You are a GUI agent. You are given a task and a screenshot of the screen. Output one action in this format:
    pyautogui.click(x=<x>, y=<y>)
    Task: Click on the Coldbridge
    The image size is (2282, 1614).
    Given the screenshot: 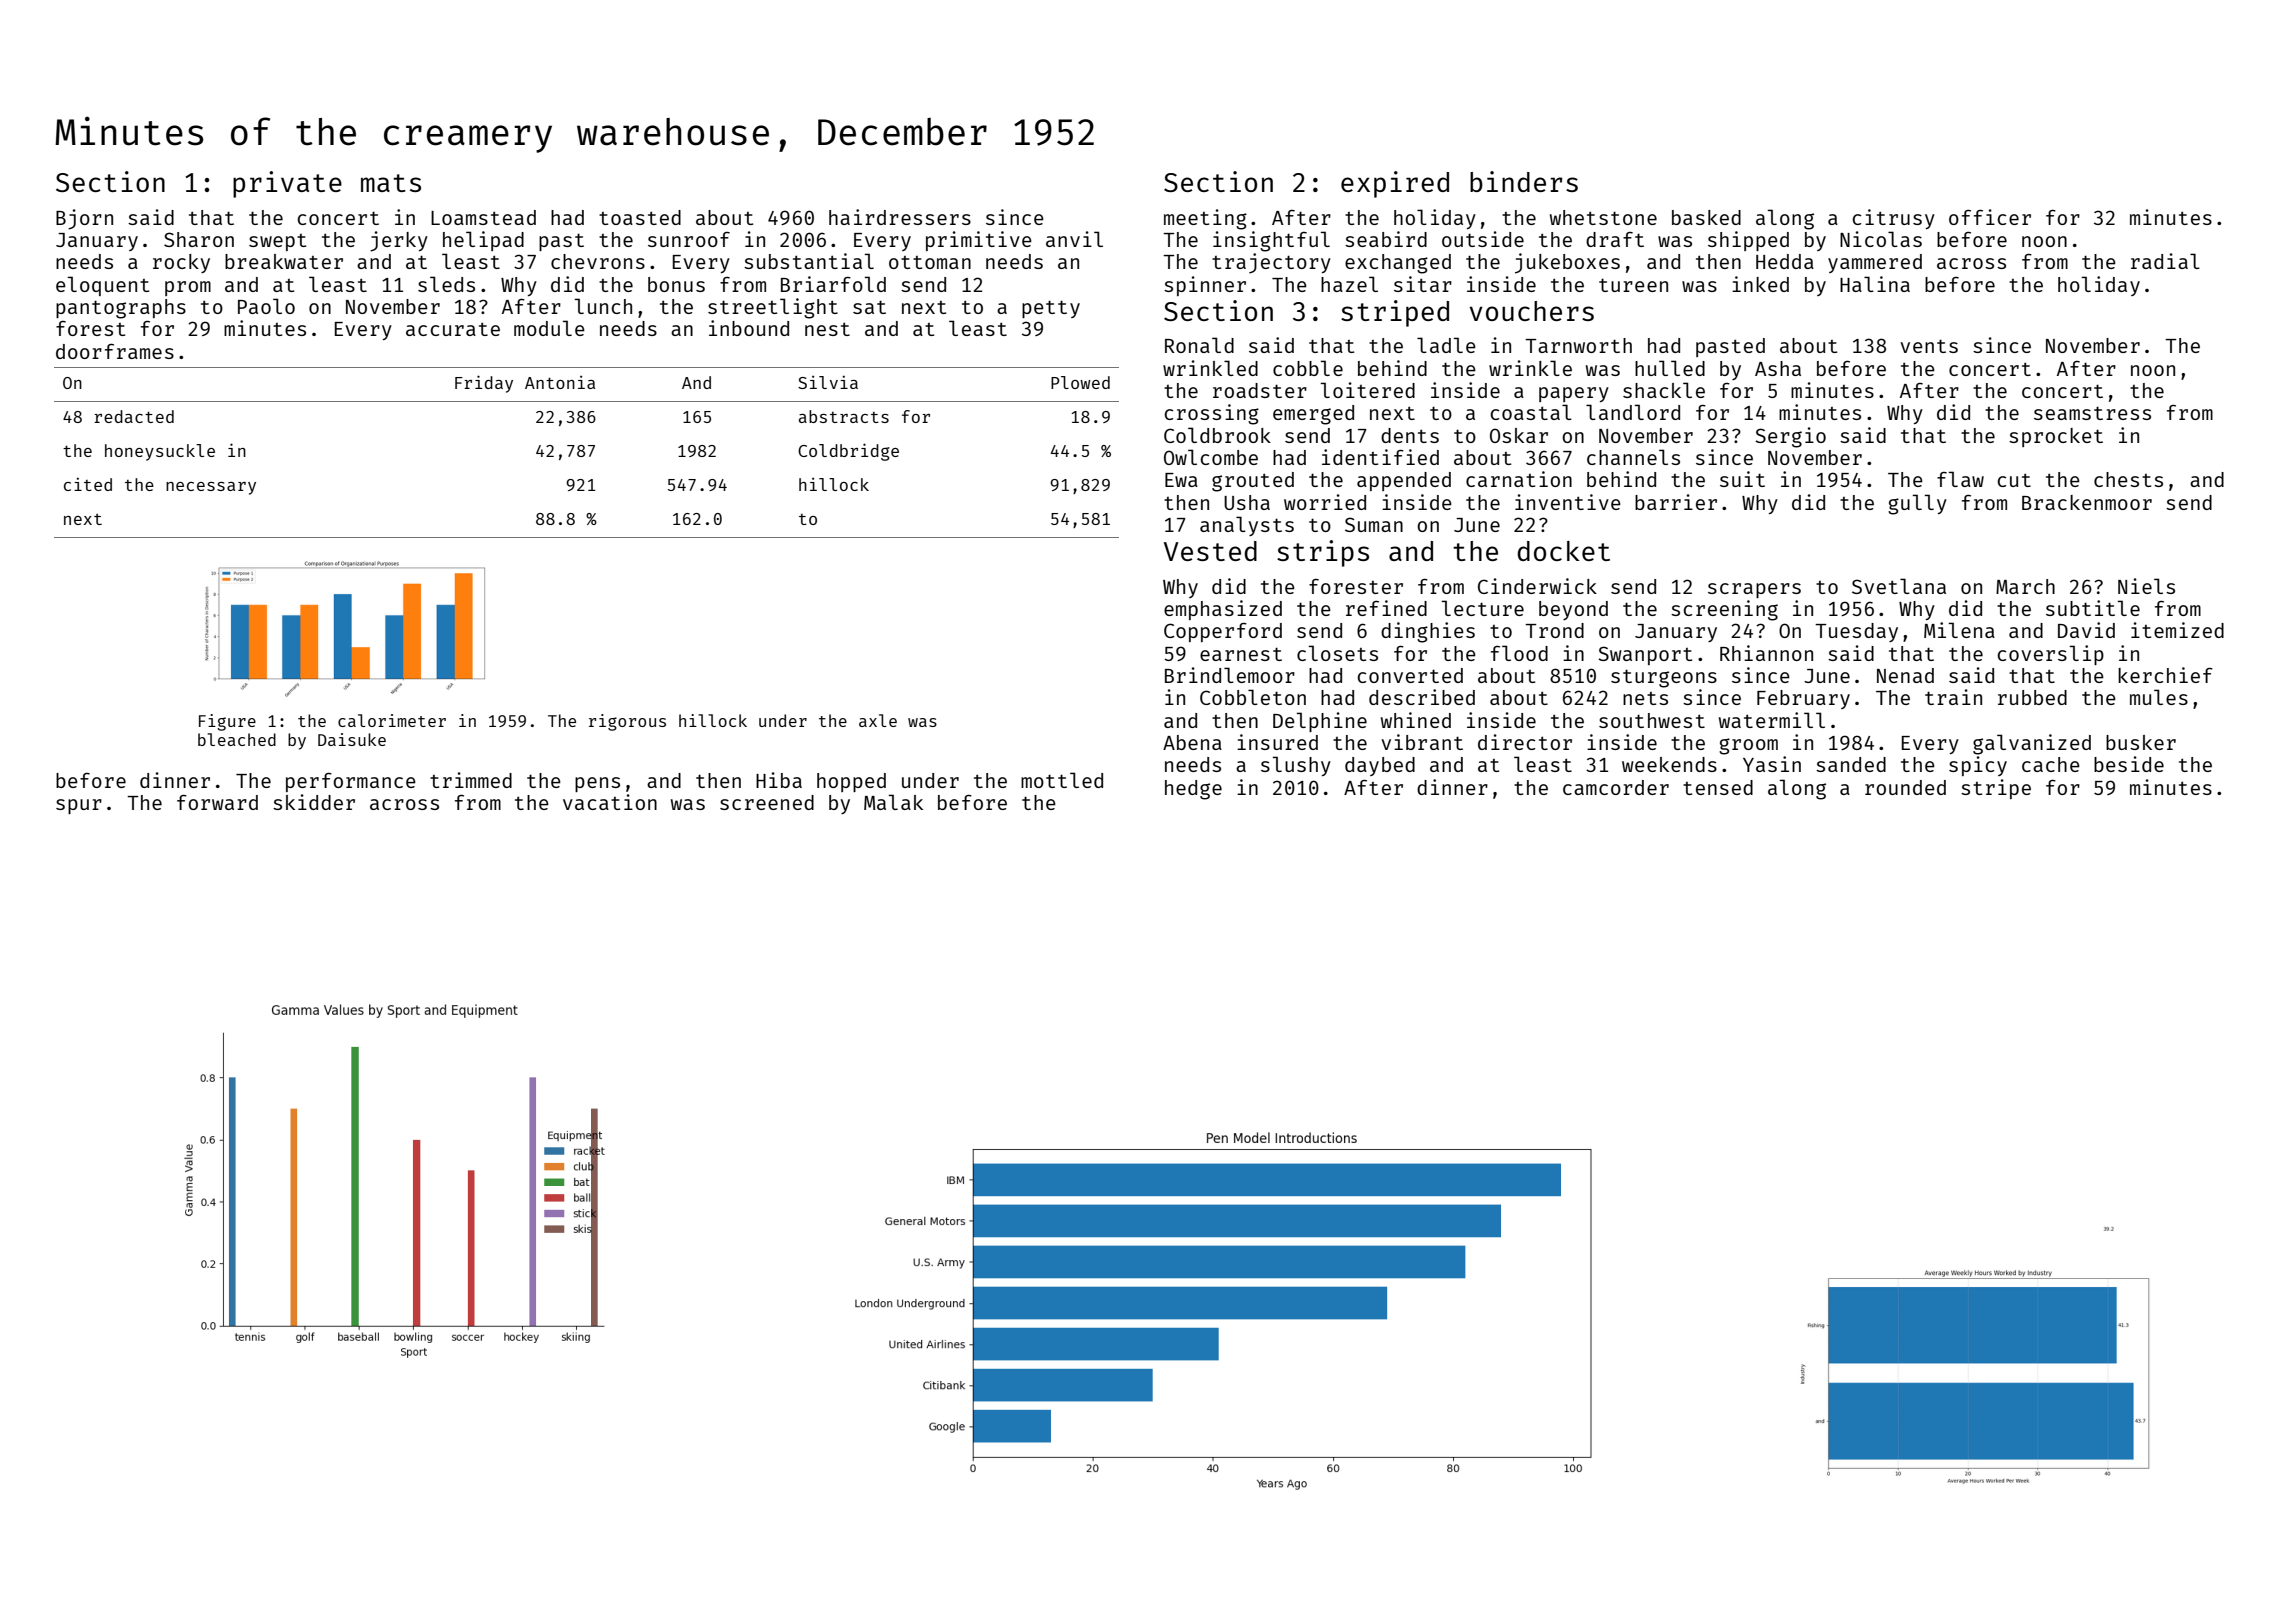 What is the action you would take?
    pyautogui.click(x=848, y=452)
